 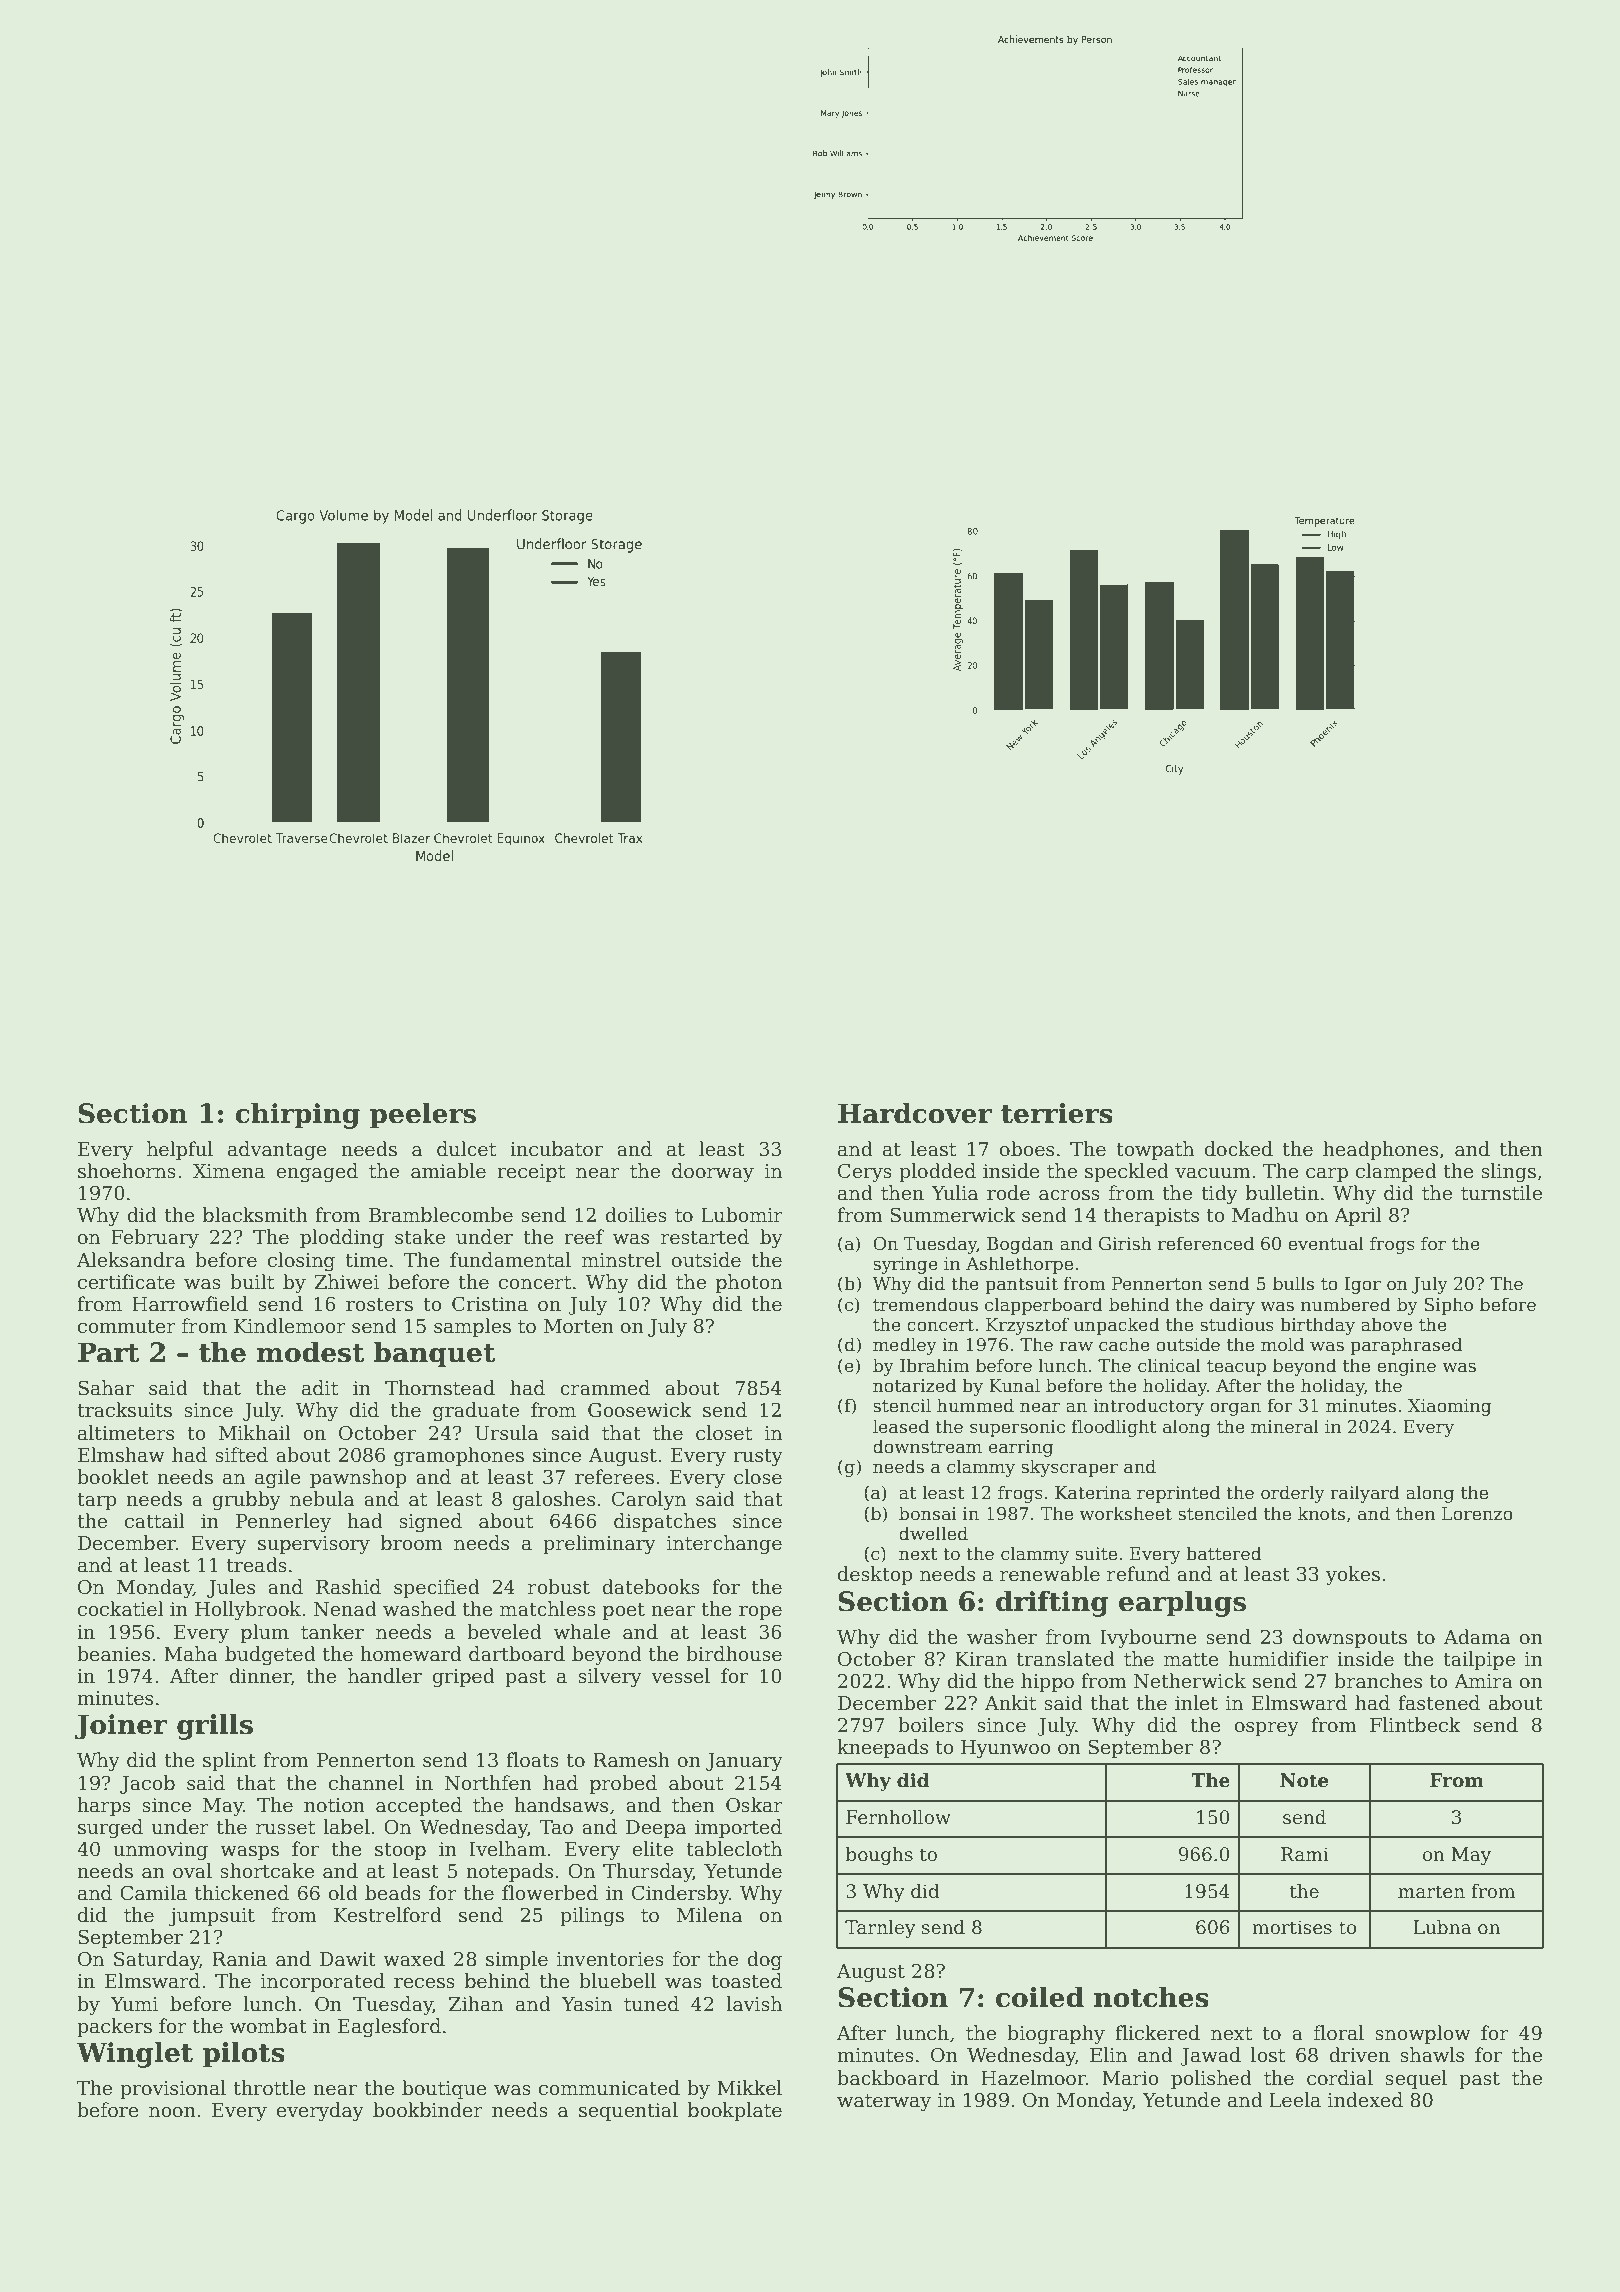 What do you see at coordinates (605, 1388) in the screenshot?
I see `crammed` at bounding box center [605, 1388].
